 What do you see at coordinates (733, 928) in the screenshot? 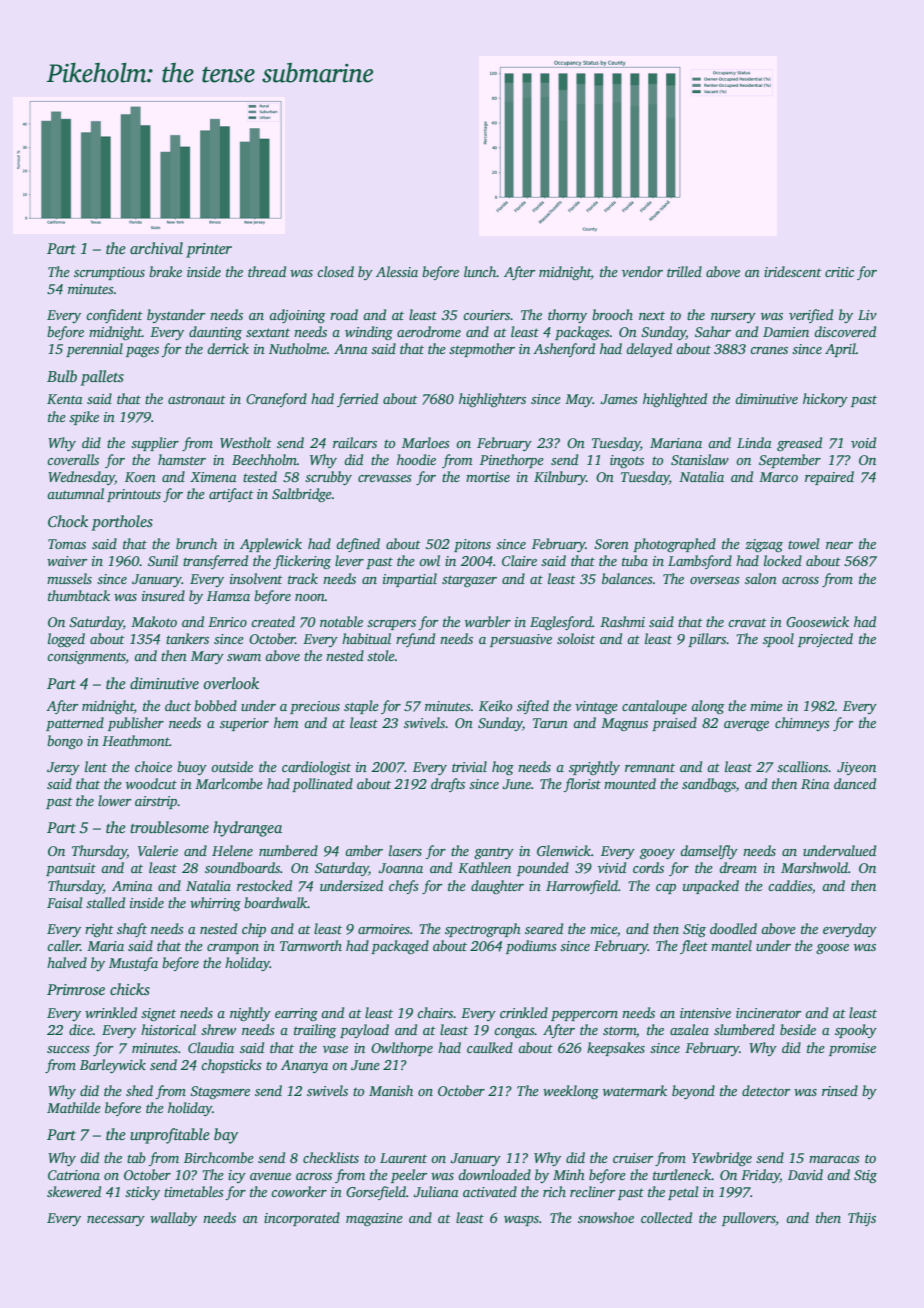
I see `doodled` at bounding box center [733, 928].
